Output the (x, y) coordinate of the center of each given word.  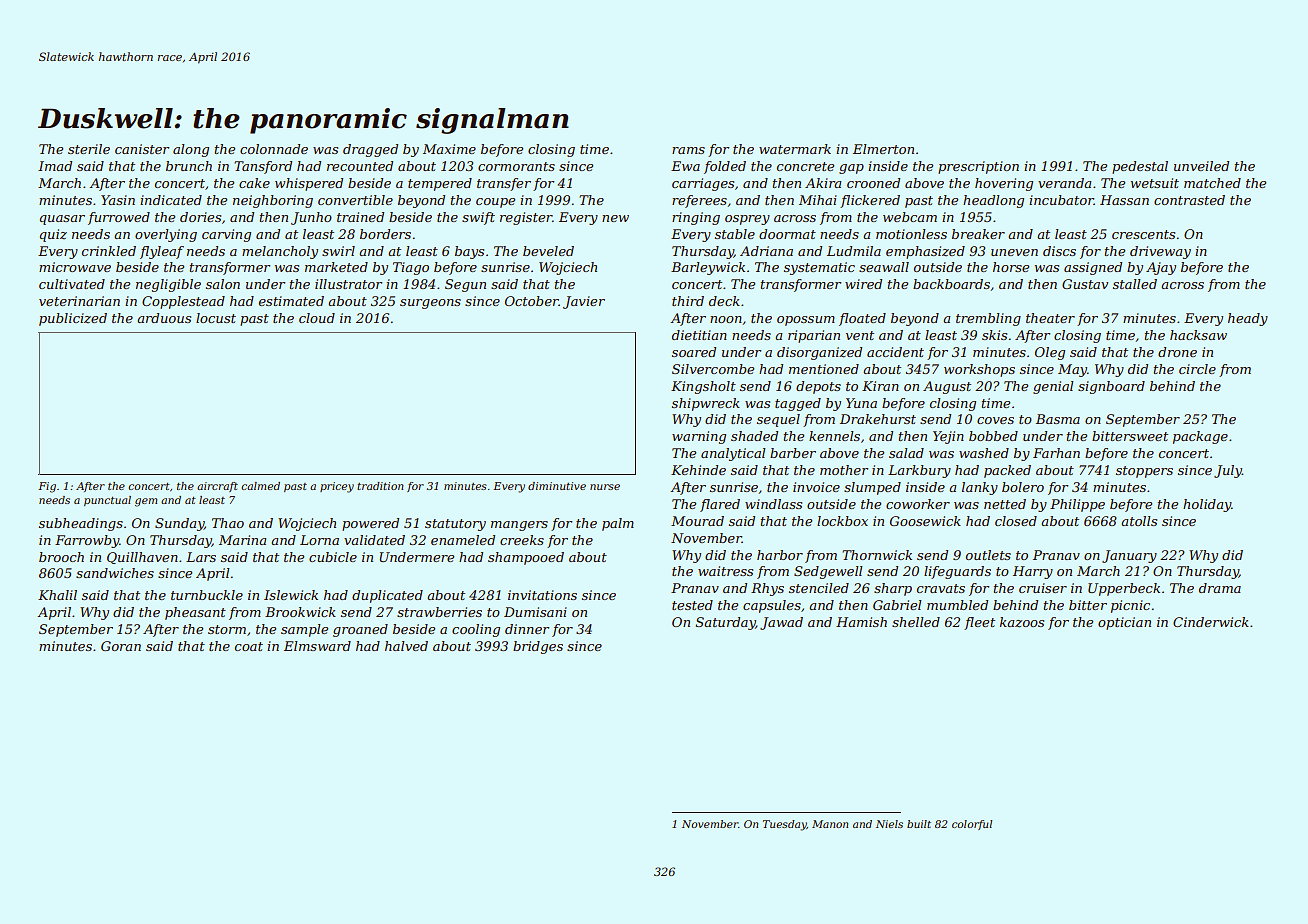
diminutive (557, 486)
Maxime (449, 149)
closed (1016, 521)
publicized (73, 319)
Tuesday (785, 825)
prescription (978, 167)
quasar (62, 220)
